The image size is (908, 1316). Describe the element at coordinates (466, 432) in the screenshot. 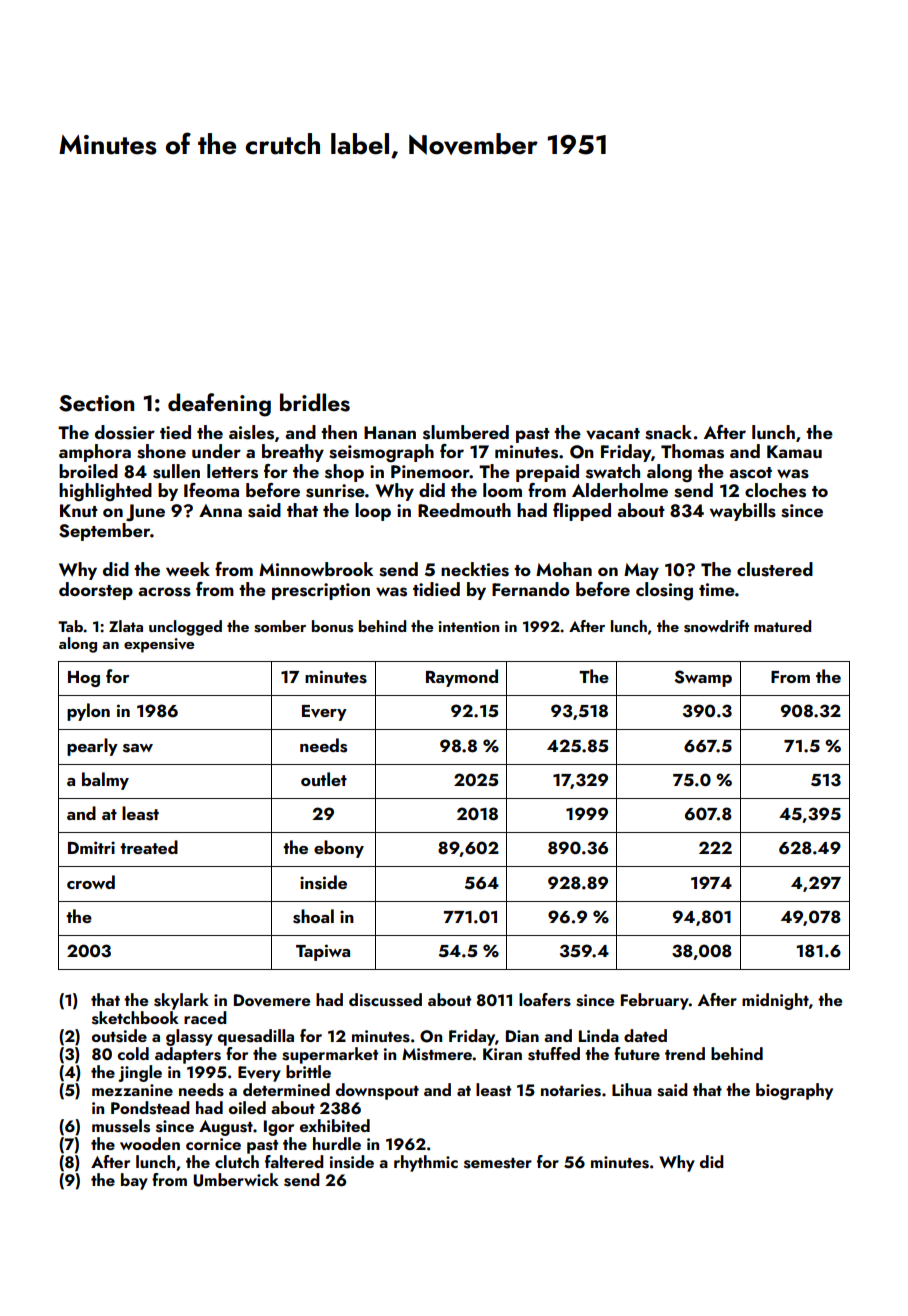

I see `slumbered` at that location.
